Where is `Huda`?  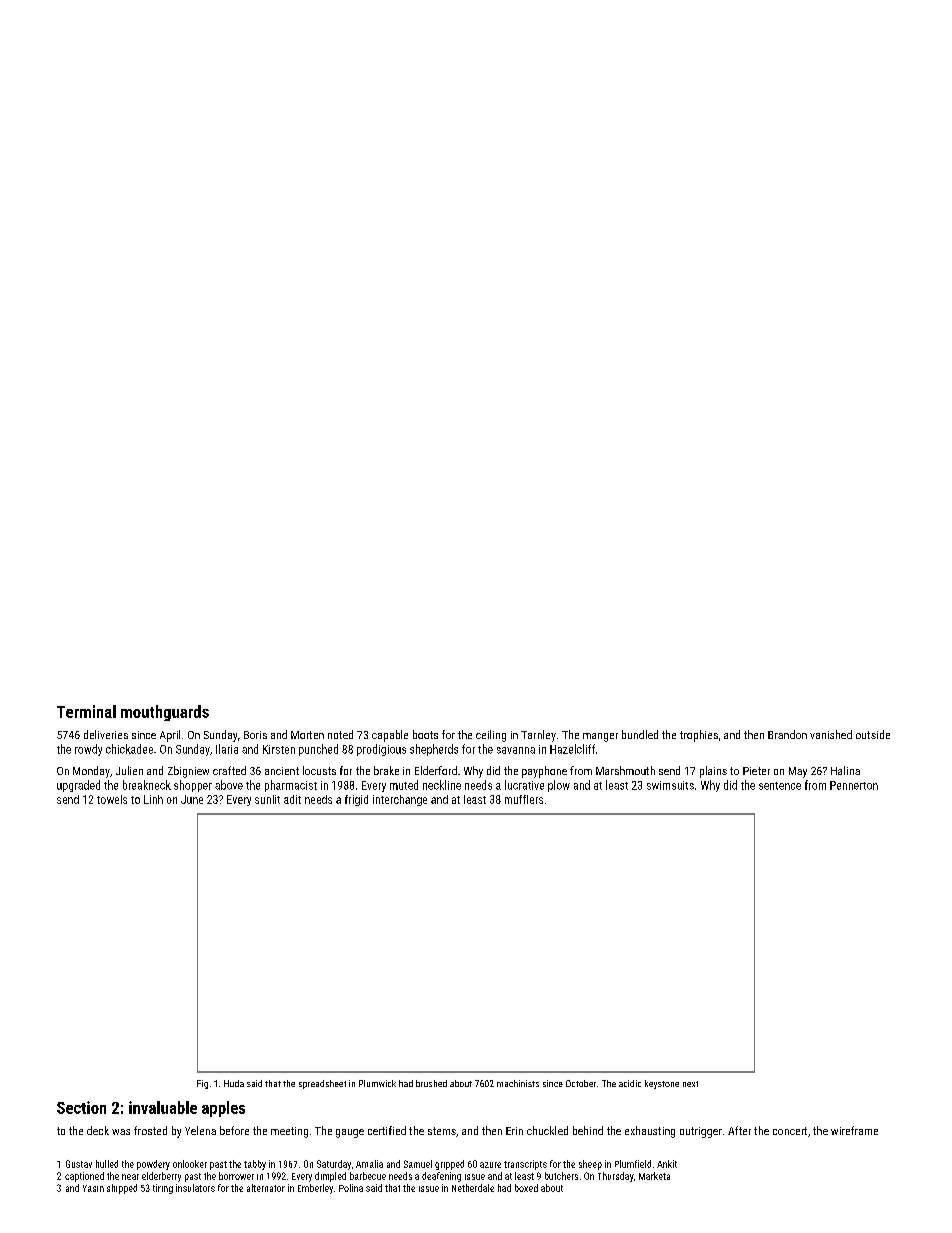
Huda is located at coordinates (234, 1083).
